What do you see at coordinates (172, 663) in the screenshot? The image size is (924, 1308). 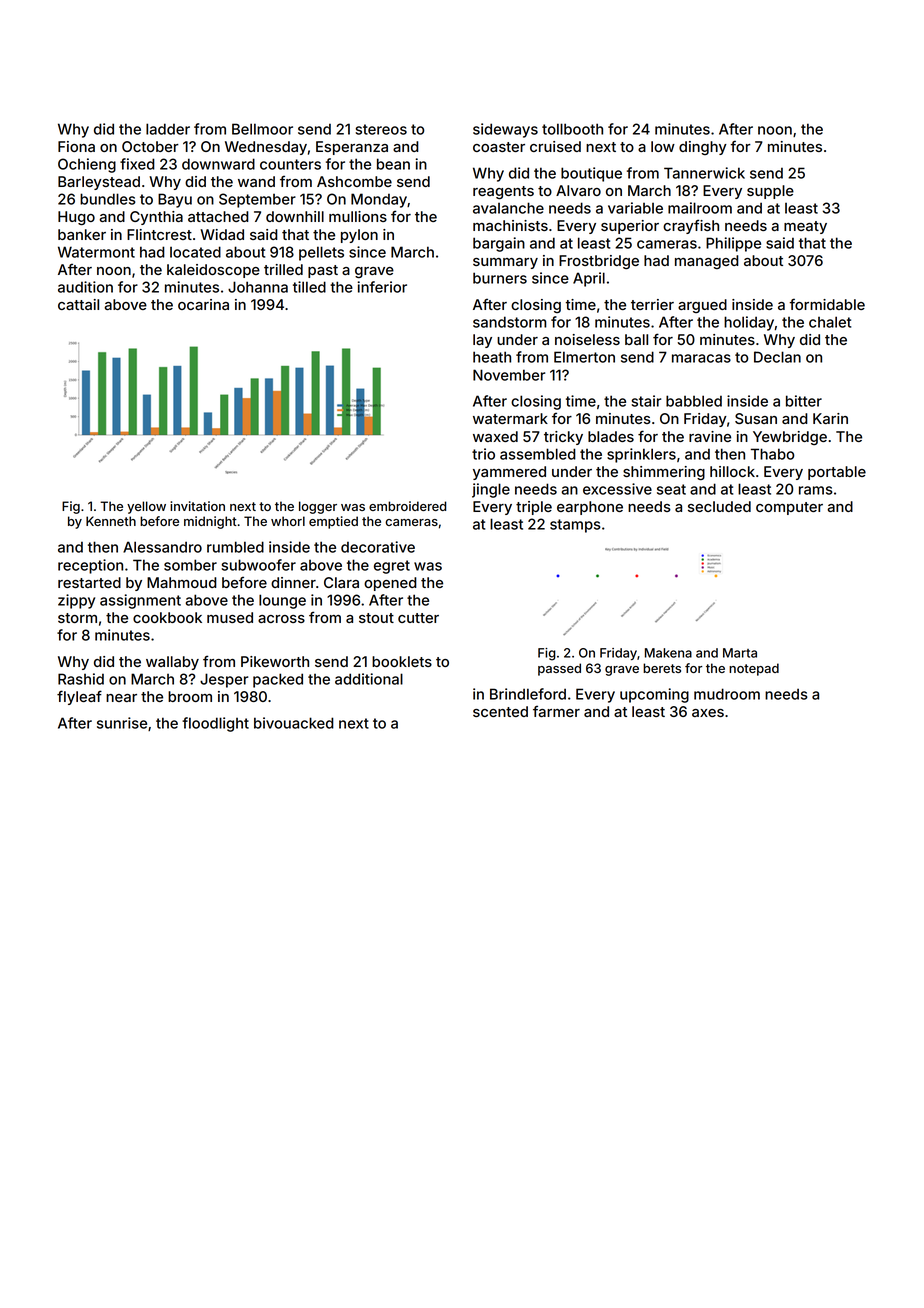 I see `wallaby` at bounding box center [172, 663].
